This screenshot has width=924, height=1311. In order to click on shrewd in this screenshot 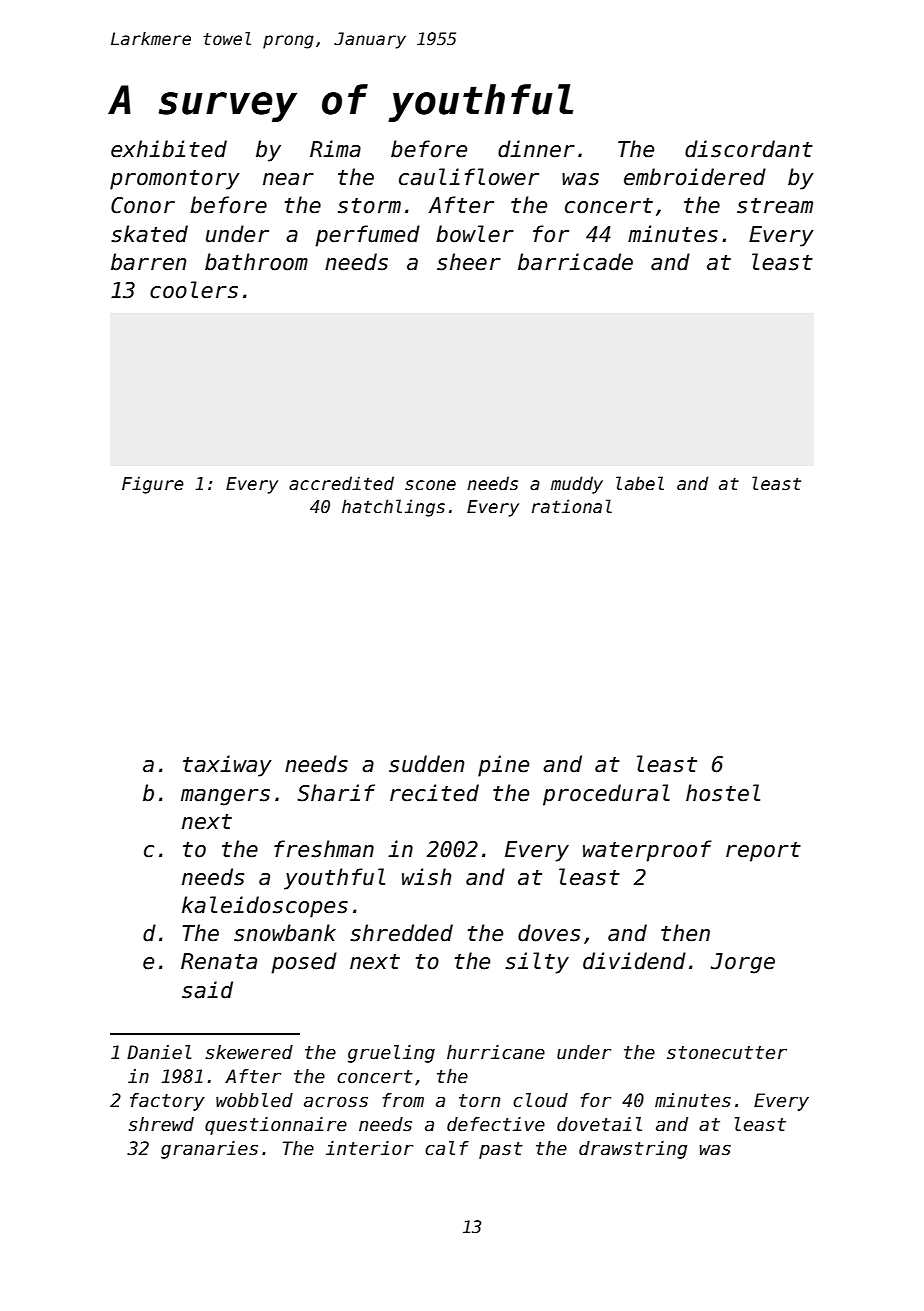, I will do `click(161, 1124)`.
